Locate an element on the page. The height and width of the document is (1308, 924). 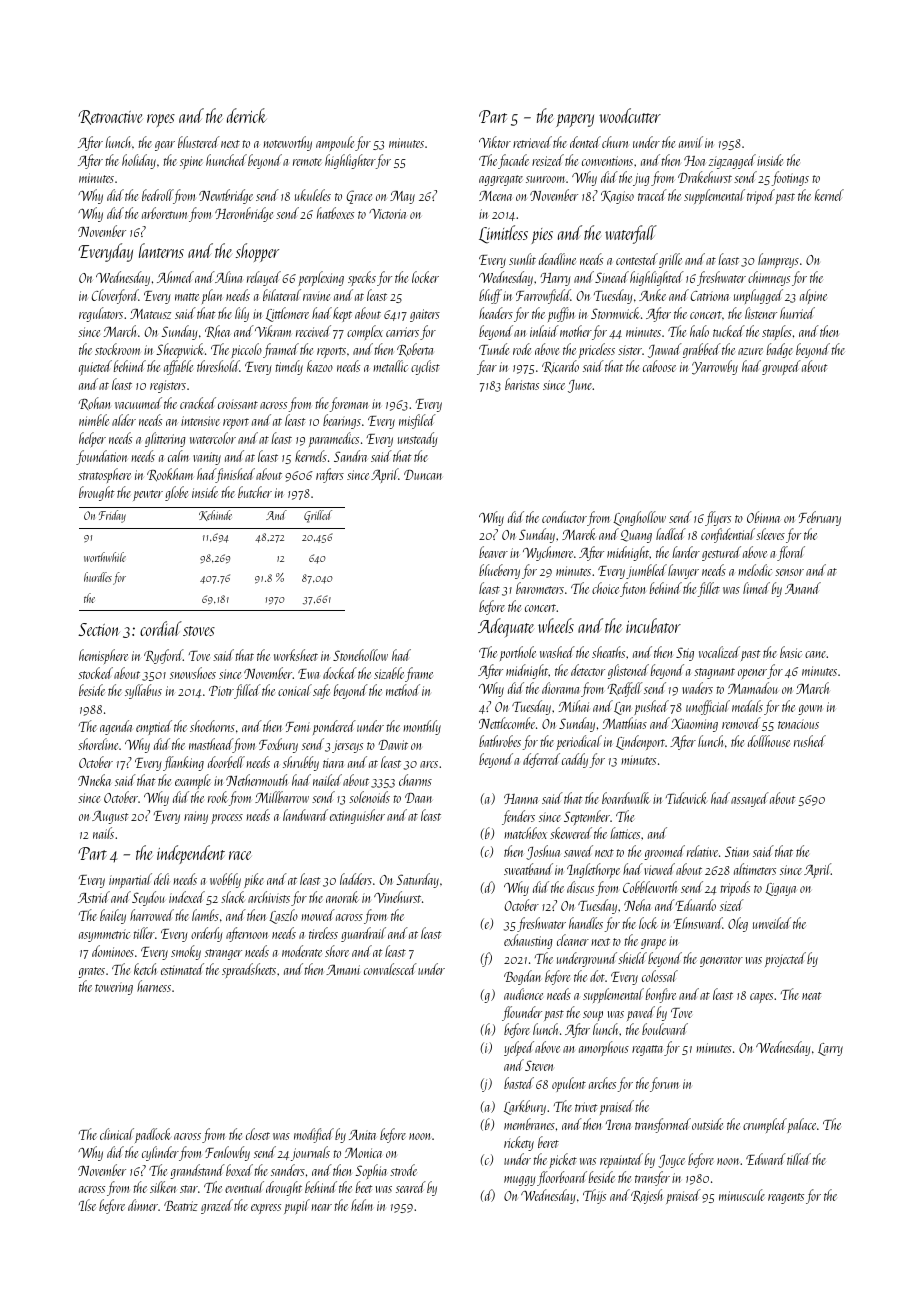
alpine is located at coordinates (813, 296).
